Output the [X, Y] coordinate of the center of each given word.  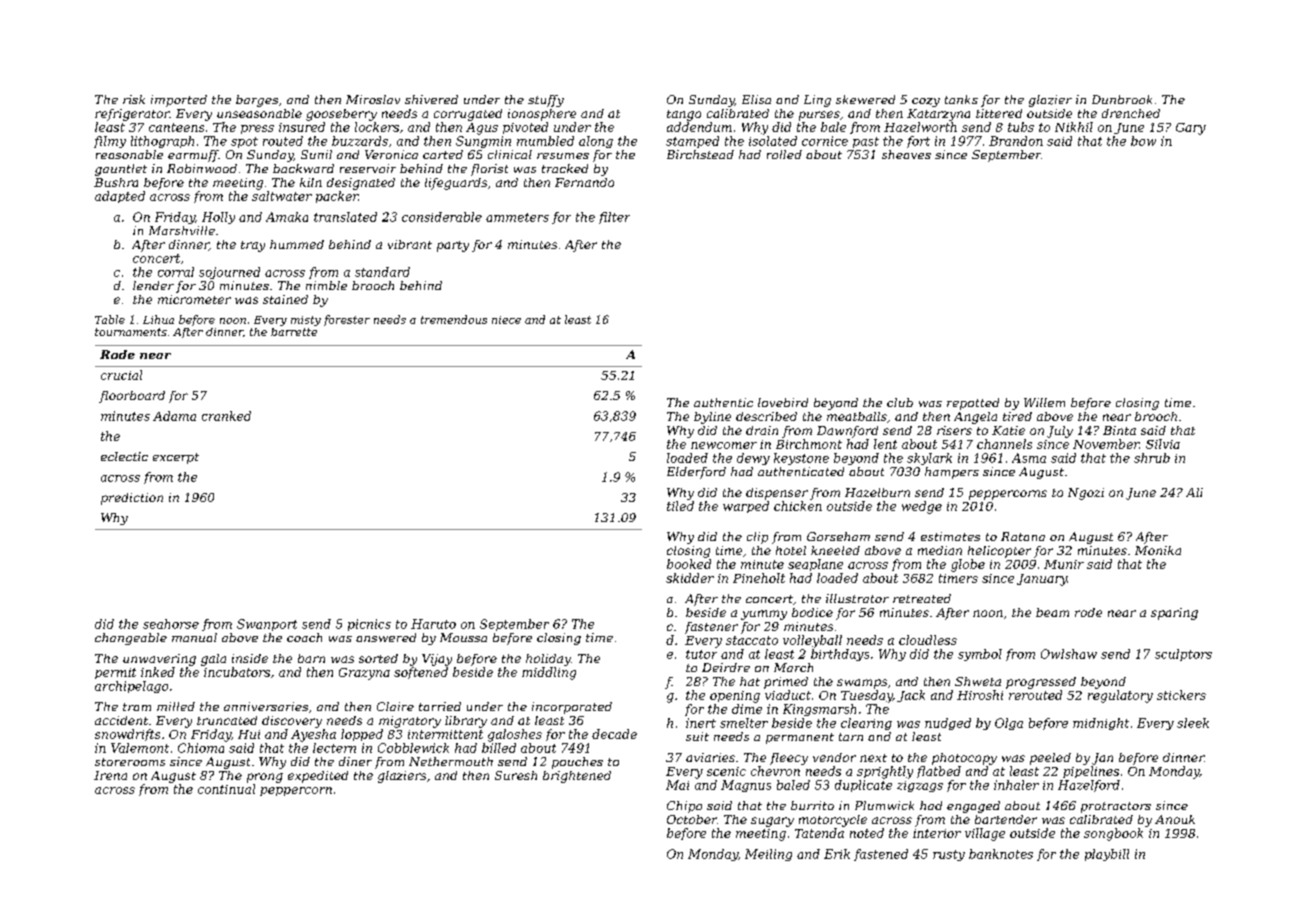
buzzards [360, 141]
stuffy [546, 101]
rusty [949, 855]
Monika [1158, 550]
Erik [837, 854]
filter [614, 218]
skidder [690, 578]
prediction [132, 499]
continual [226, 789]
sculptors [1183, 655]
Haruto [433, 624]
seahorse [171, 624]
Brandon [1016, 141]
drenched [1131, 113]
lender [153, 285]
